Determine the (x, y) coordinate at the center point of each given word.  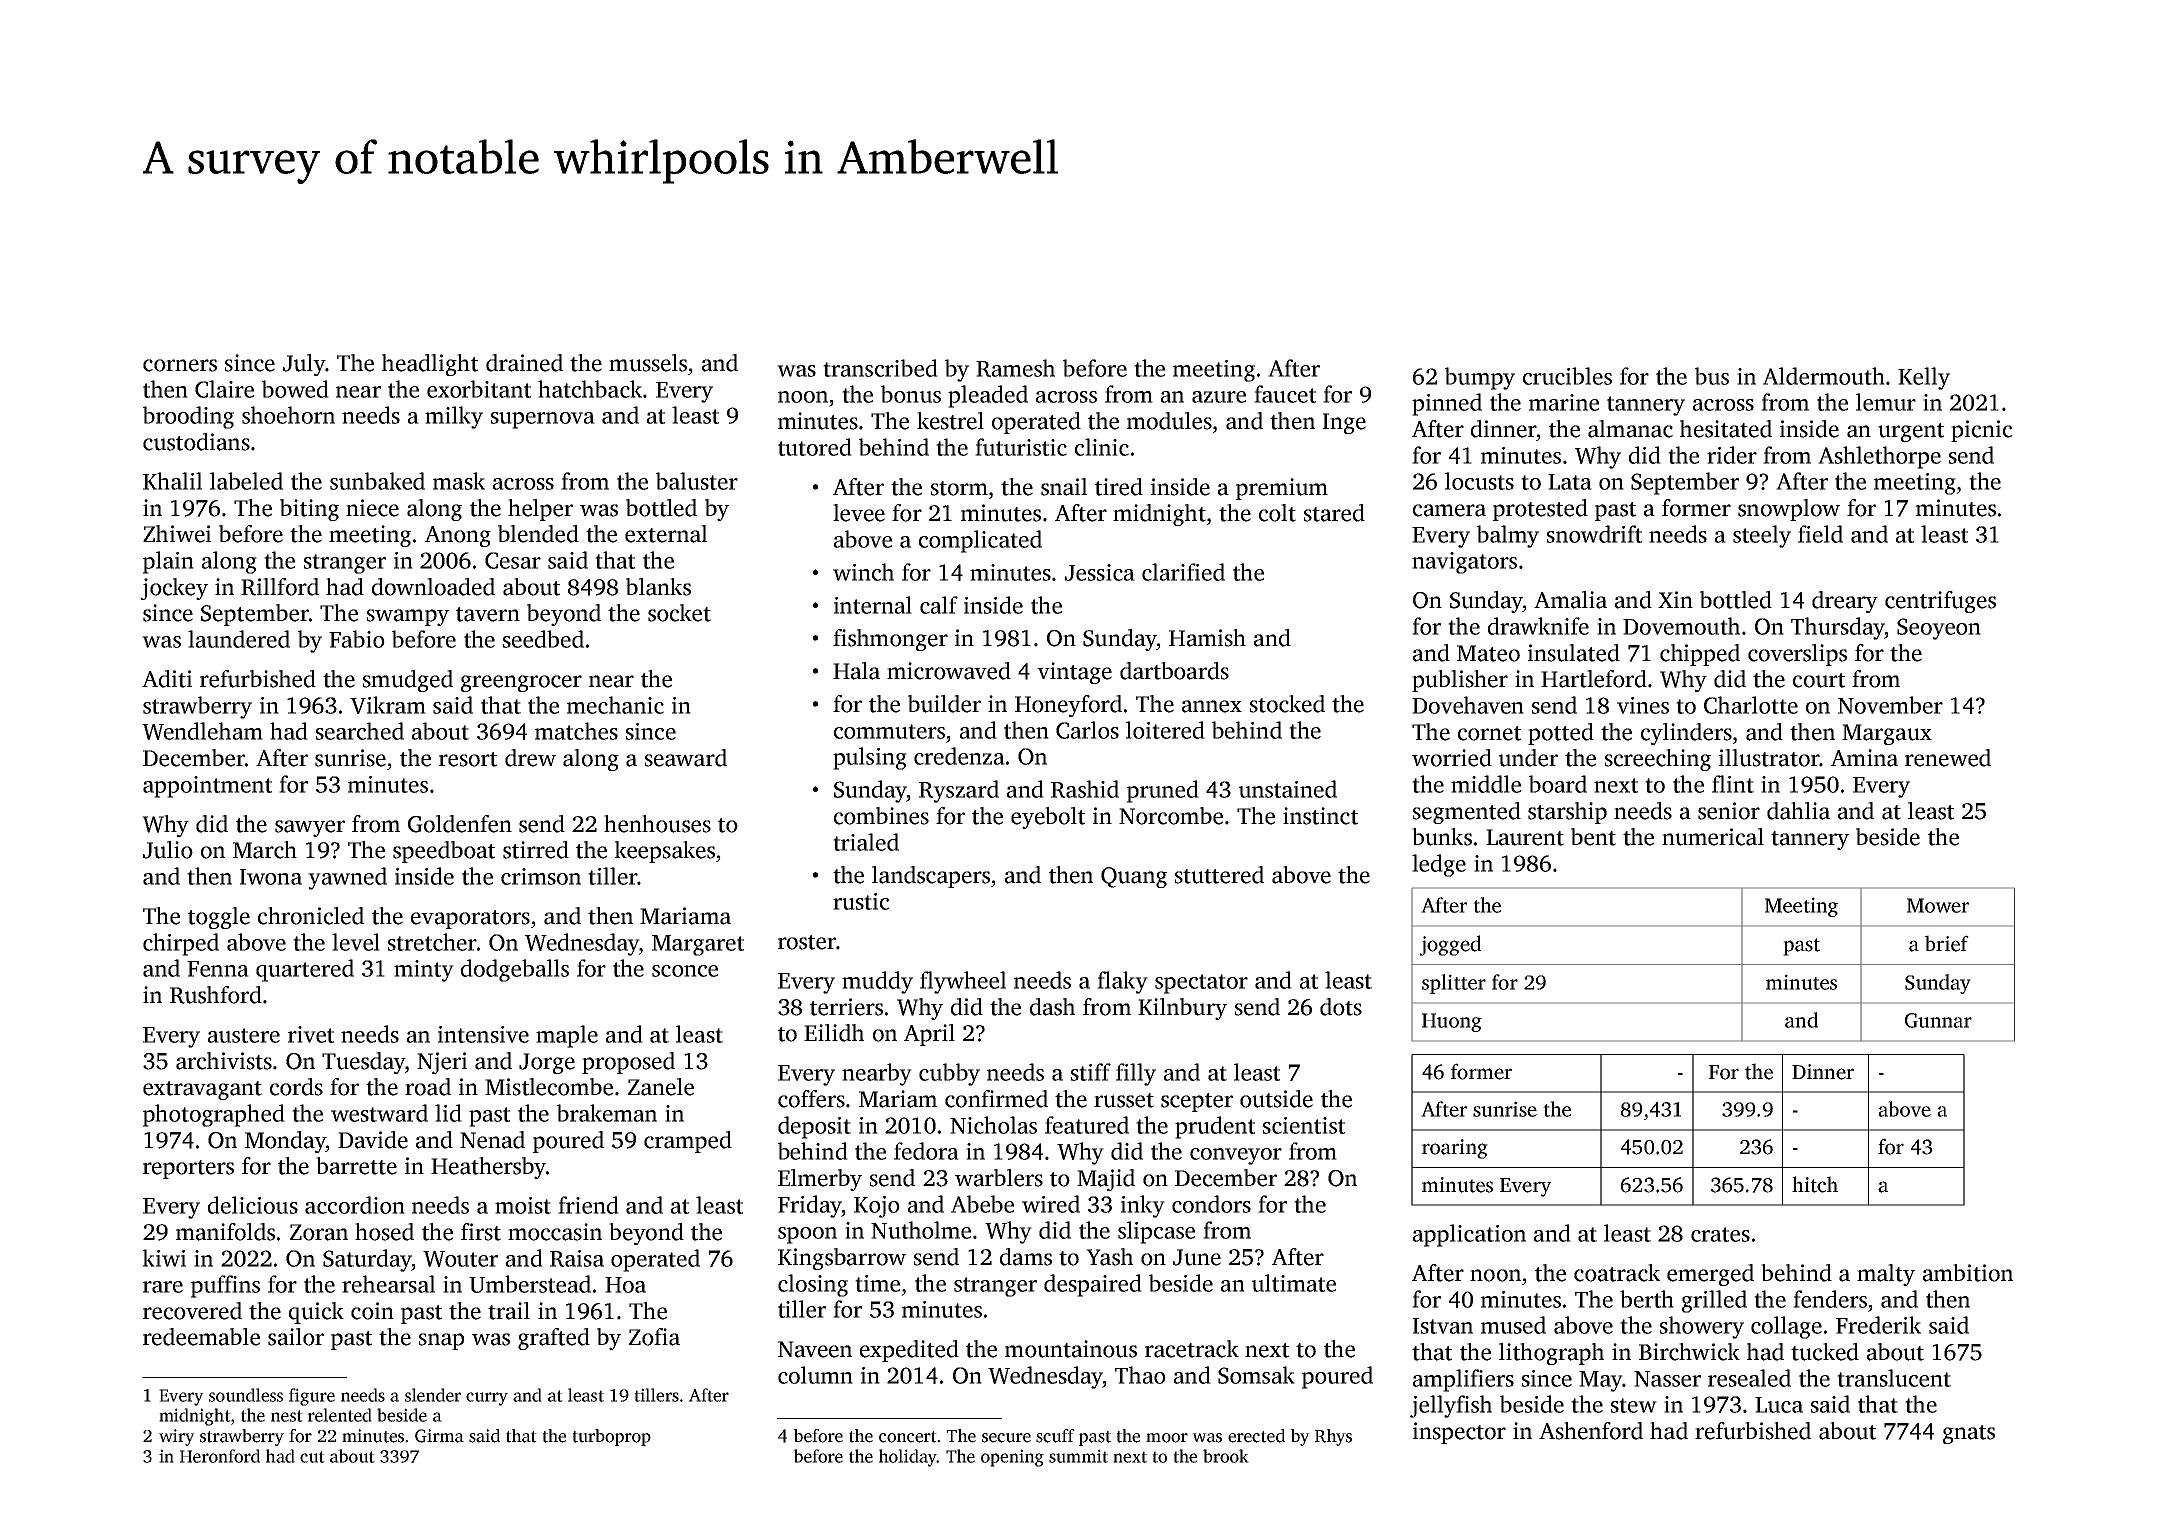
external (666, 534)
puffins (225, 1286)
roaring (1455, 1149)
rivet (311, 1034)
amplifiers (1463, 1380)
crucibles (1567, 376)
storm (959, 488)
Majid (1106, 1180)
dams (1026, 1257)
